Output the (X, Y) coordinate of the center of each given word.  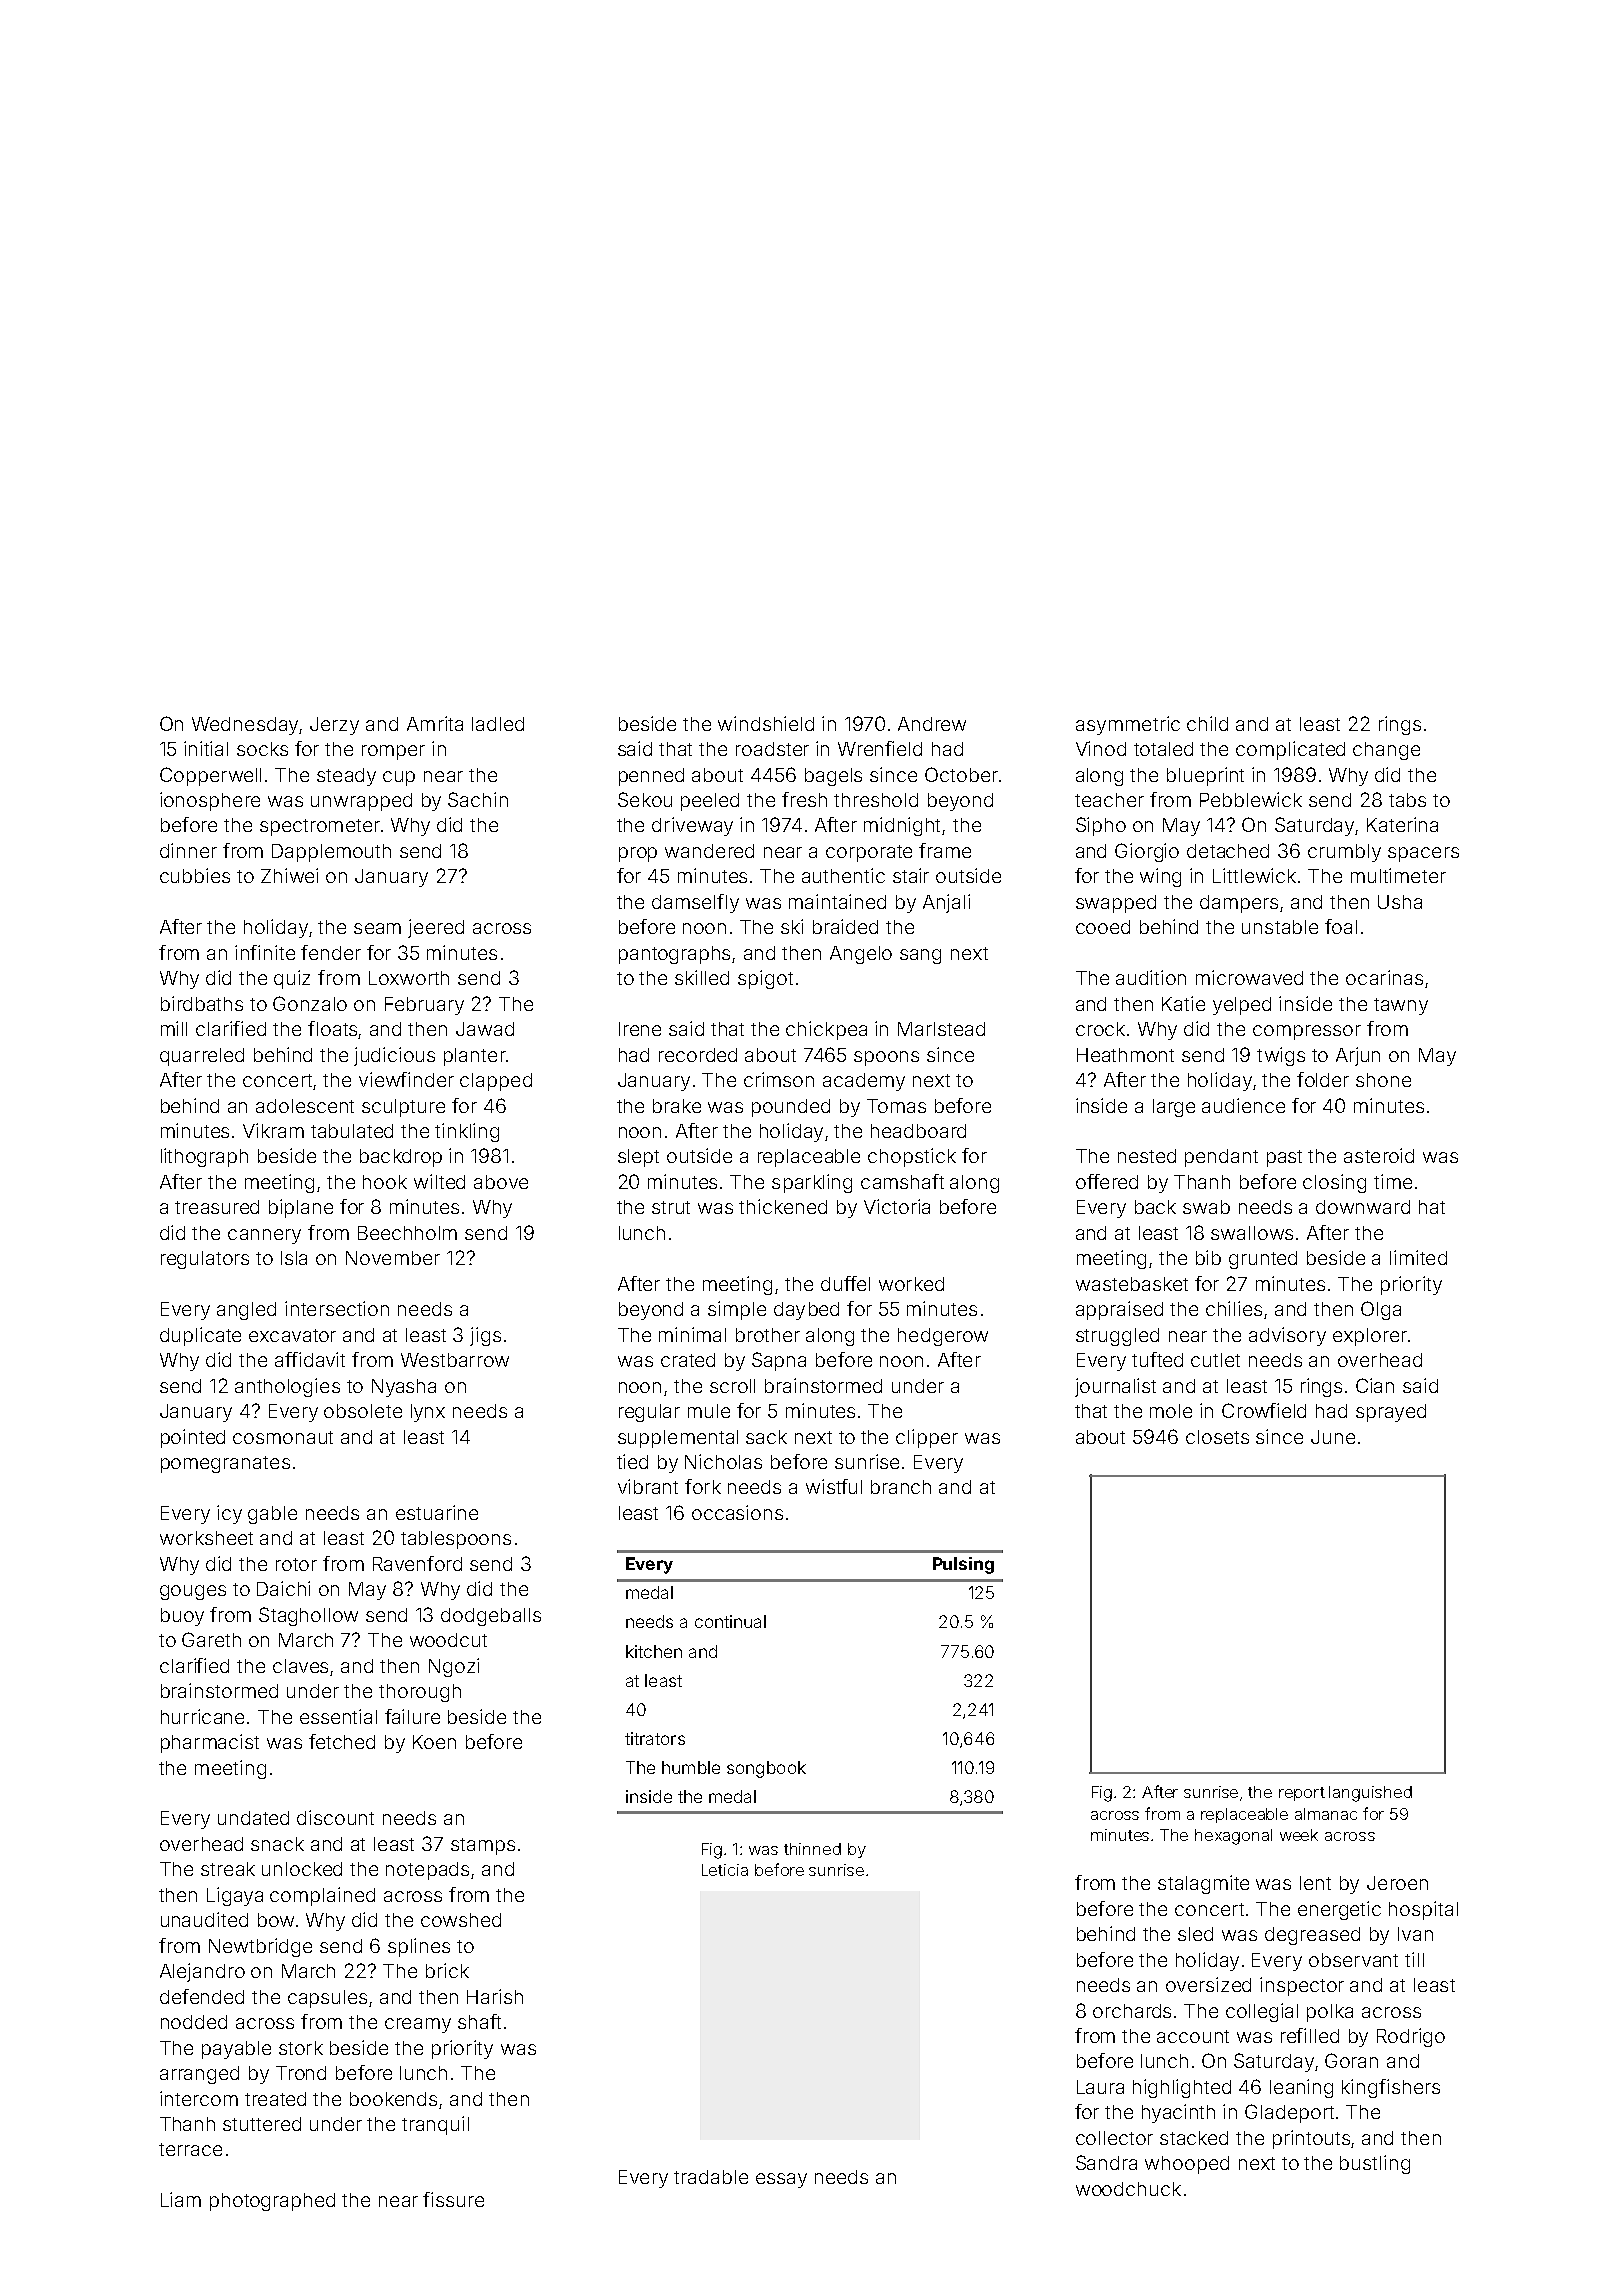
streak (228, 1869)
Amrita (435, 723)
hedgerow (943, 1337)
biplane (301, 1208)
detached (1228, 851)
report (1302, 1794)
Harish (495, 1996)
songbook (766, 1769)
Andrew (932, 724)
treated (275, 2099)
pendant (1221, 1158)
